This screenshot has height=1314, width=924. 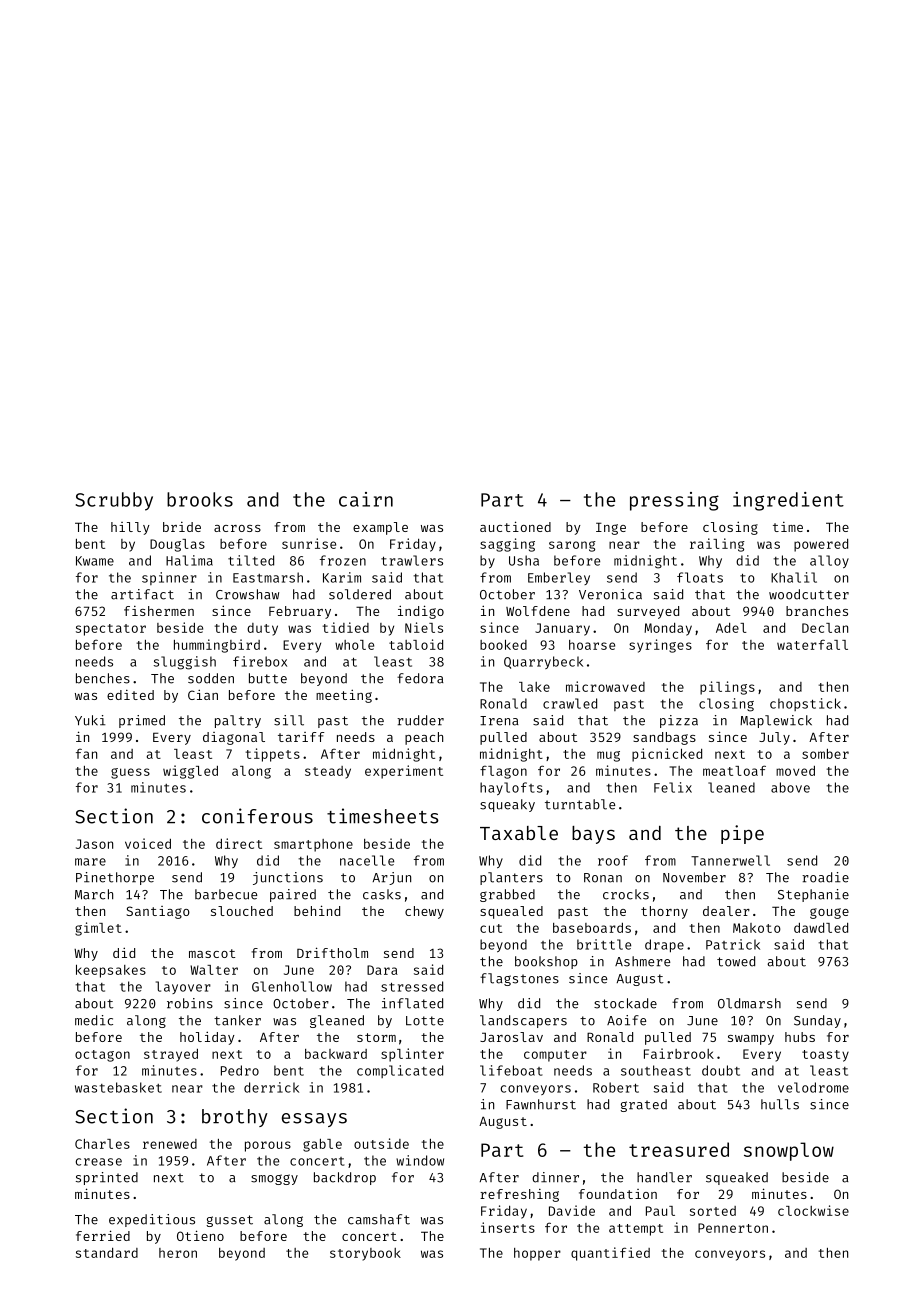 What do you see at coordinates (114, 501) in the screenshot?
I see `Scrubby` at bounding box center [114, 501].
